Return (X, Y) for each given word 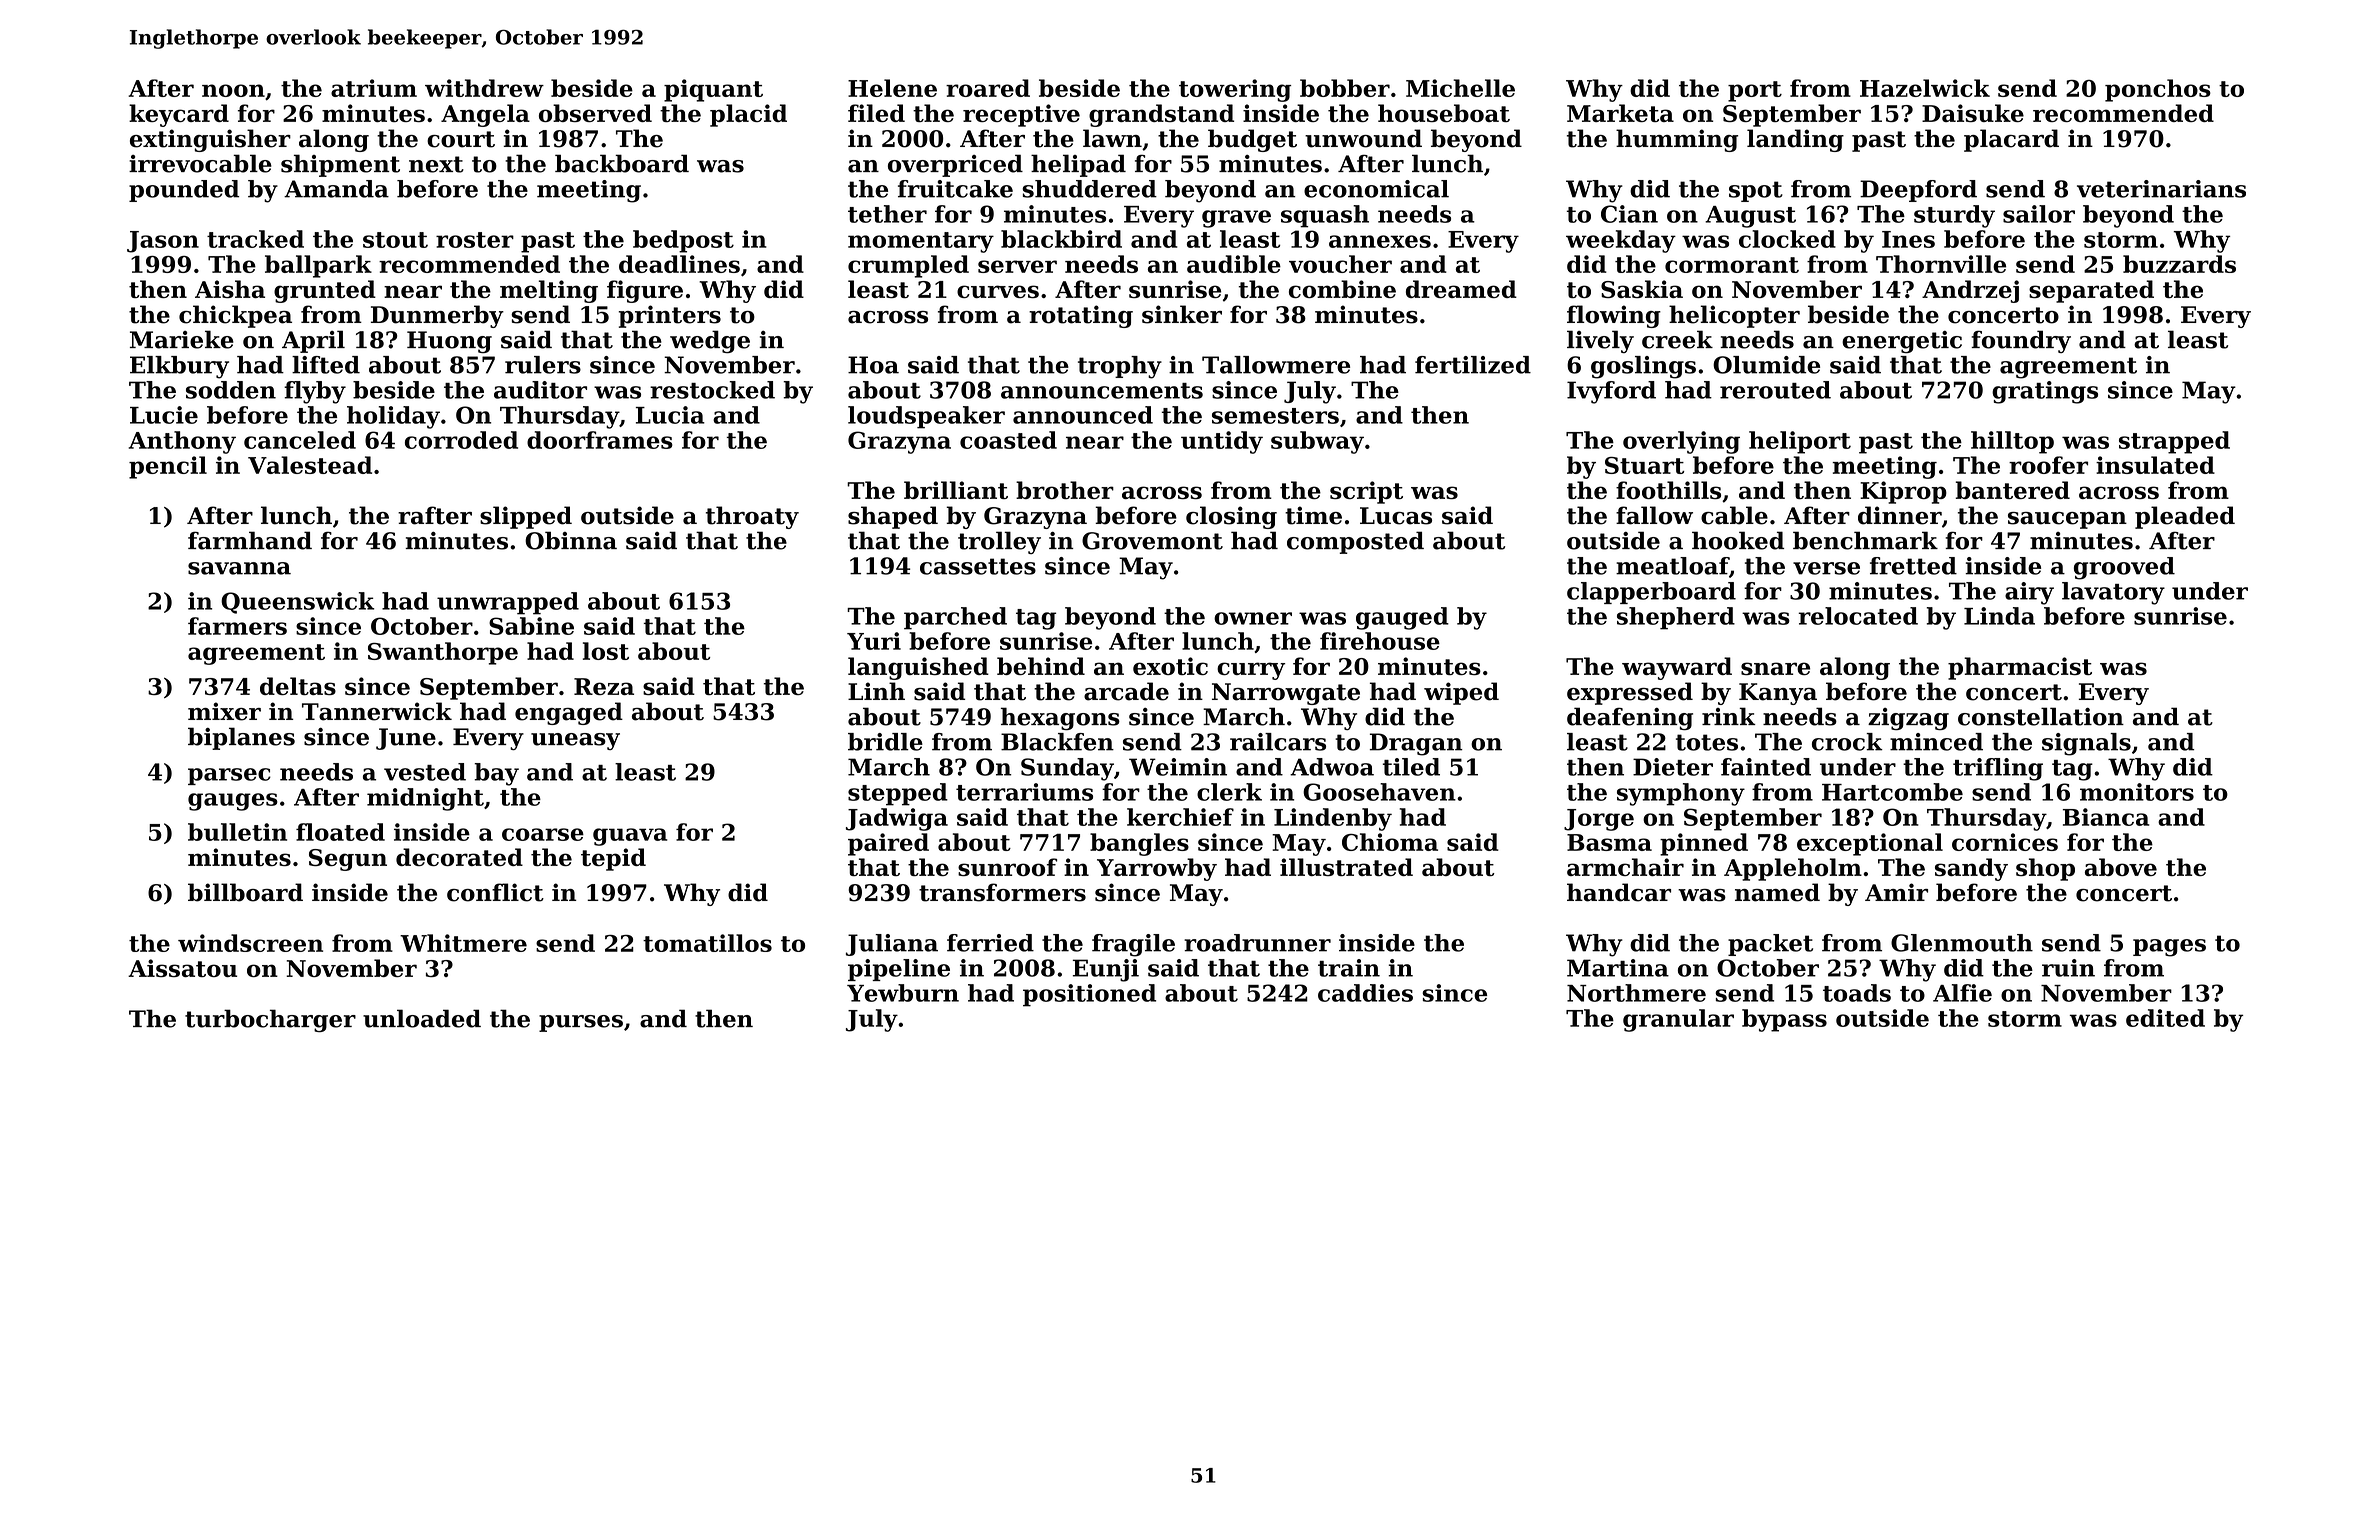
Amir (1896, 892)
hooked (1738, 540)
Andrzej (1970, 291)
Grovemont (1152, 541)
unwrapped (508, 603)
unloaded (422, 1018)
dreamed (1461, 289)
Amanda (336, 189)
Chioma (1390, 842)
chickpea (235, 316)
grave (1236, 219)
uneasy (575, 741)
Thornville (1941, 264)
